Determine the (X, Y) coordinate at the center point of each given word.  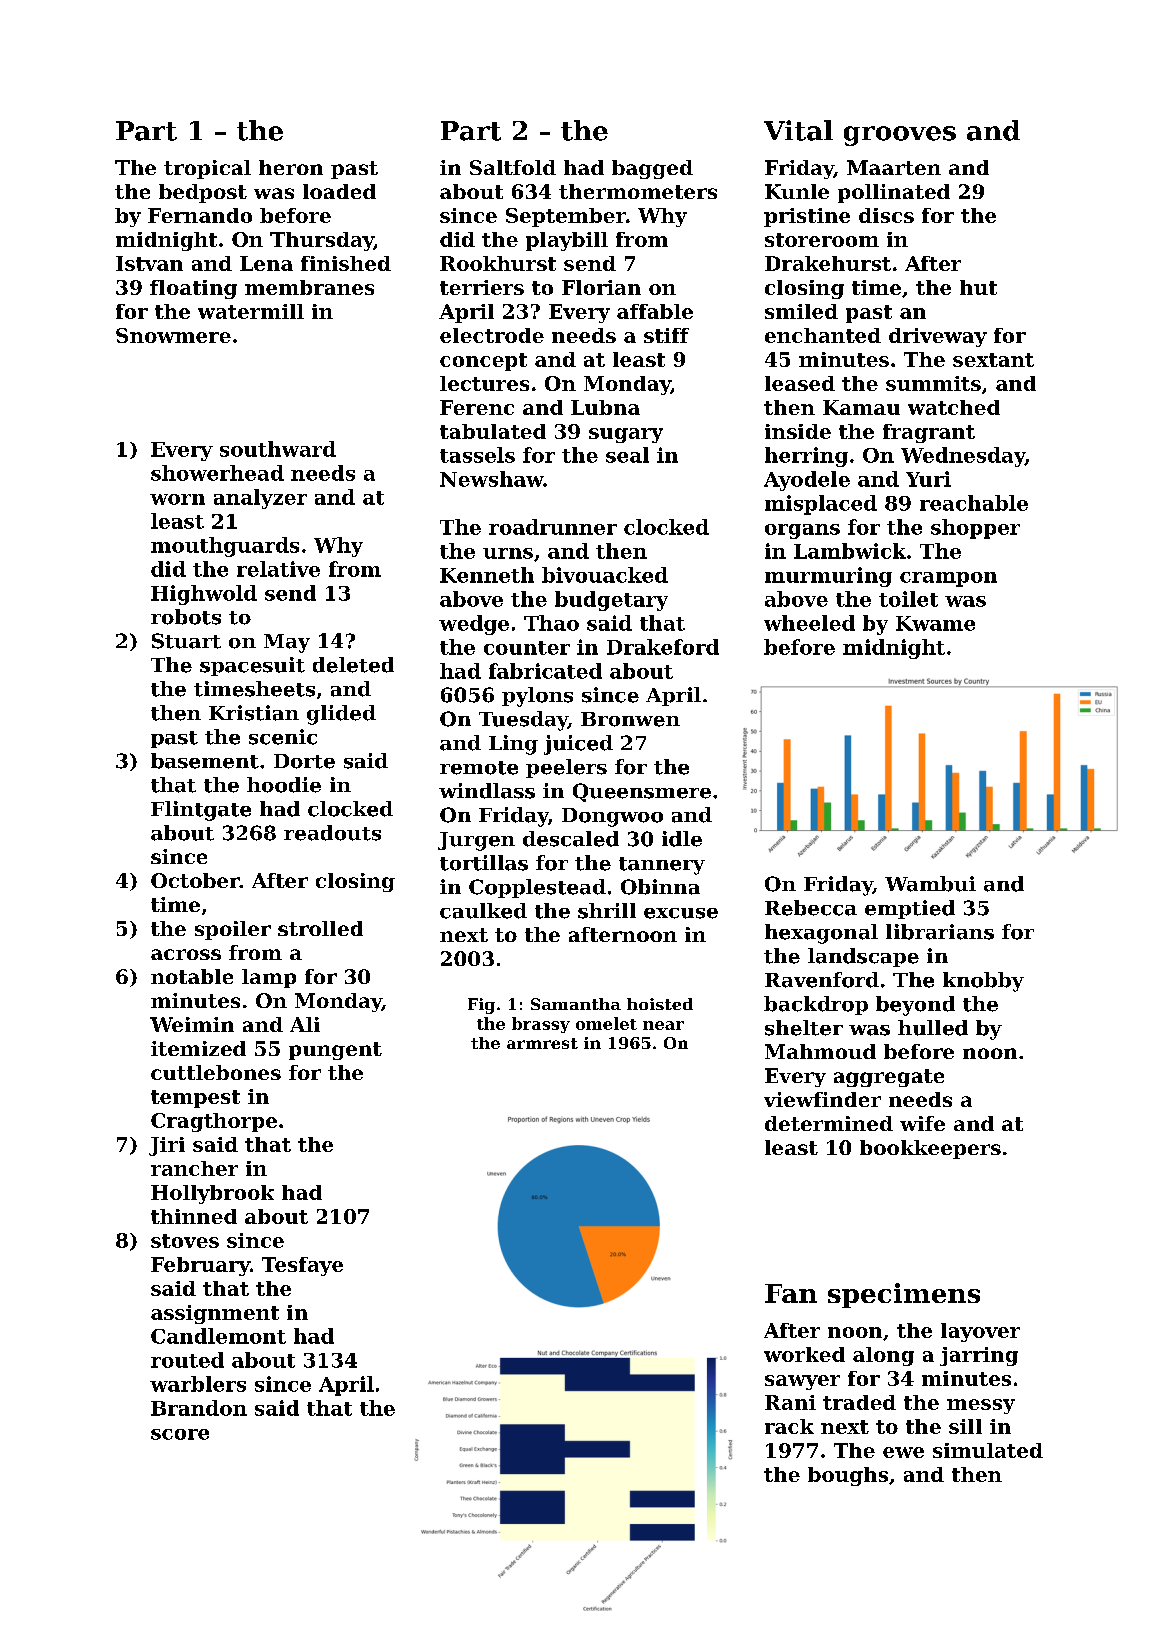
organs (802, 531)
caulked (483, 911)
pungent (335, 1051)
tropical (207, 169)
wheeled (809, 623)
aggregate (889, 1078)
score (180, 1434)
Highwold (204, 595)
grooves (900, 136)
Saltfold (513, 167)
